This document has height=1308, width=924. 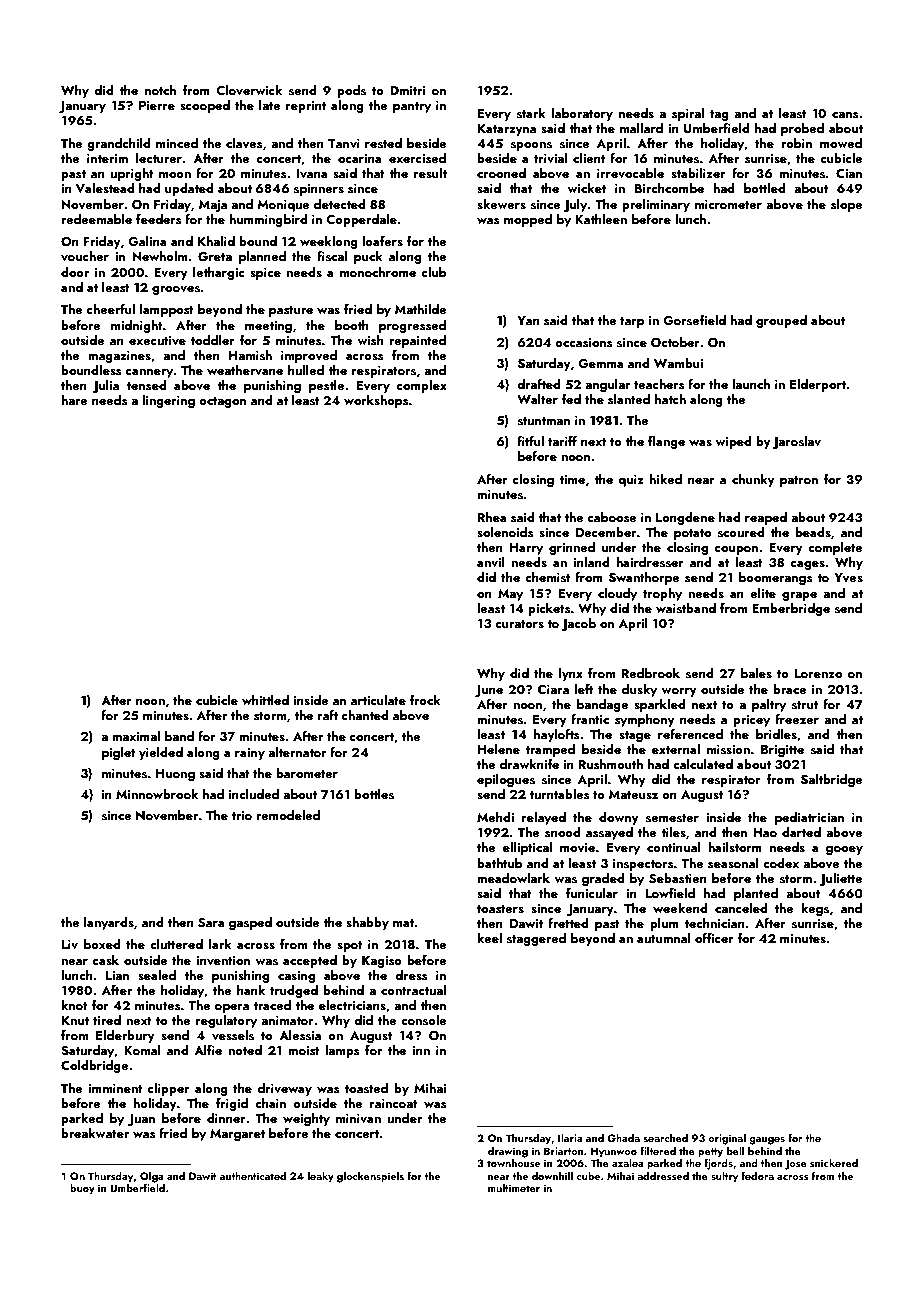 I want to click on console, so click(x=424, y=1020).
